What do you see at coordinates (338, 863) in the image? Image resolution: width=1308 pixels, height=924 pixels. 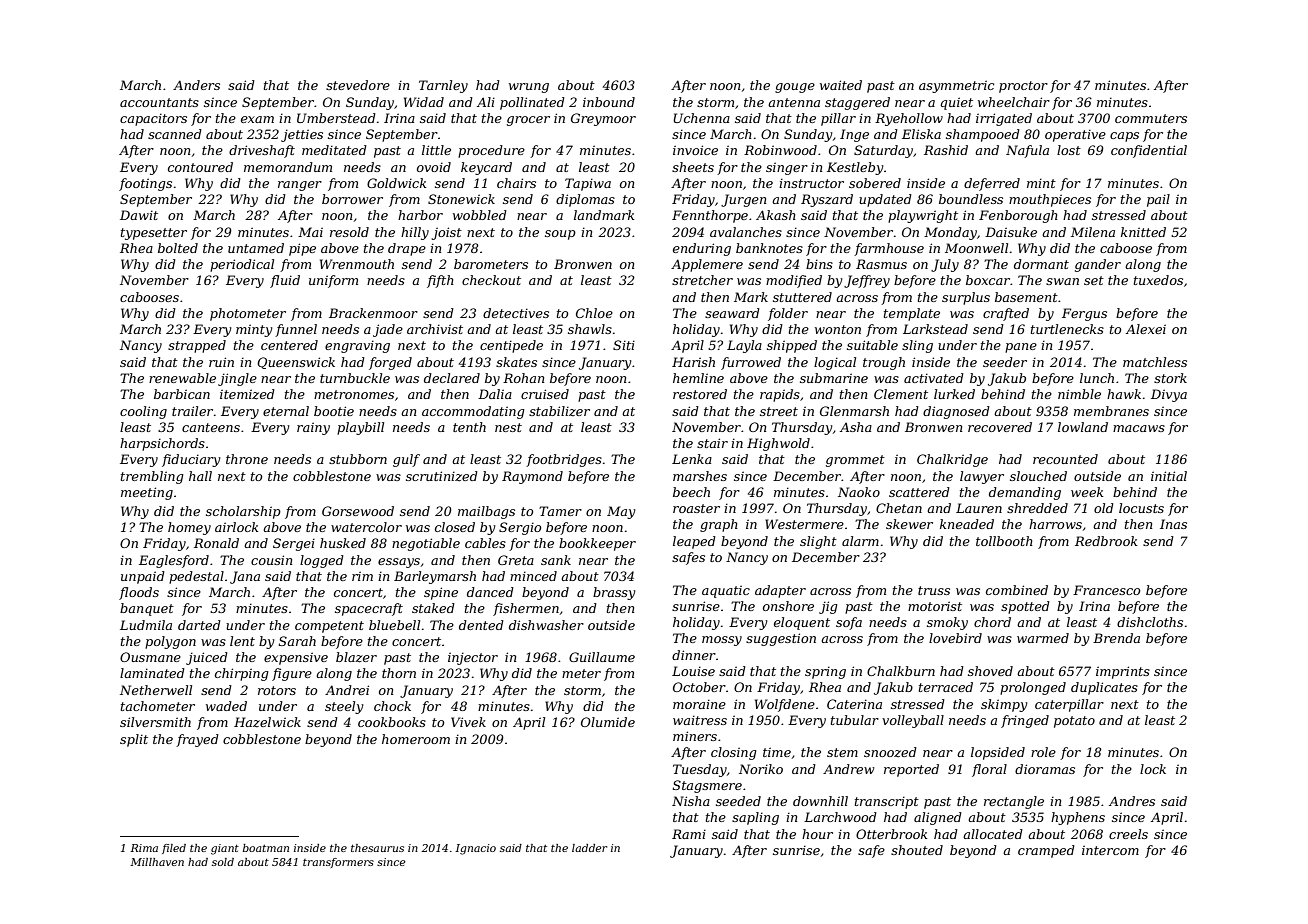 I see `transformers` at bounding box center [338, 863].
